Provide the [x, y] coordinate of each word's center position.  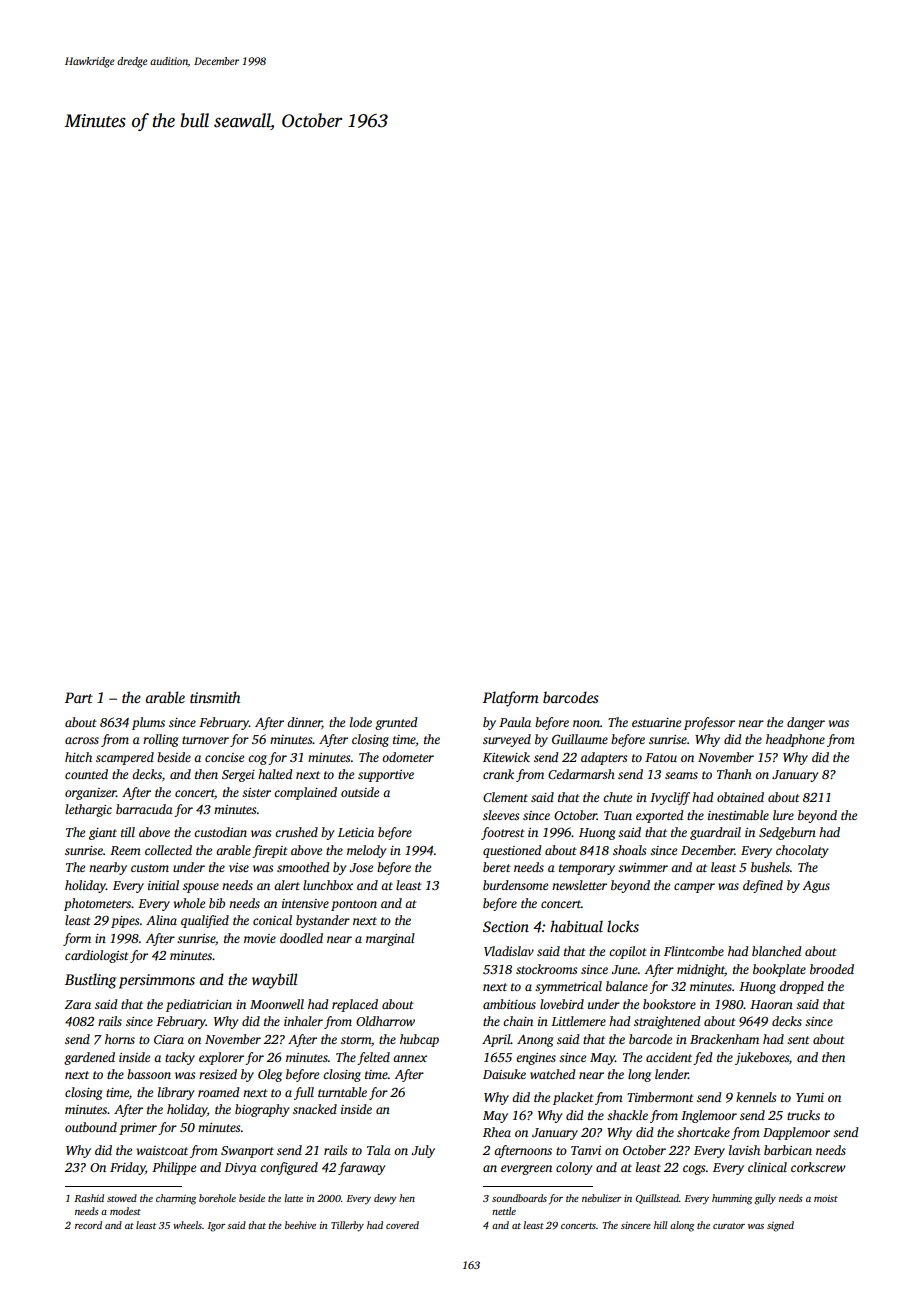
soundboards [519, 1198]
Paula [515, 722]
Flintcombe [694, 951]
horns [120, 1039]
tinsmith [215, 697]
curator [729, 1226]
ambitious [509, 1004]
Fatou [661, 757]
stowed [122, 1198]
